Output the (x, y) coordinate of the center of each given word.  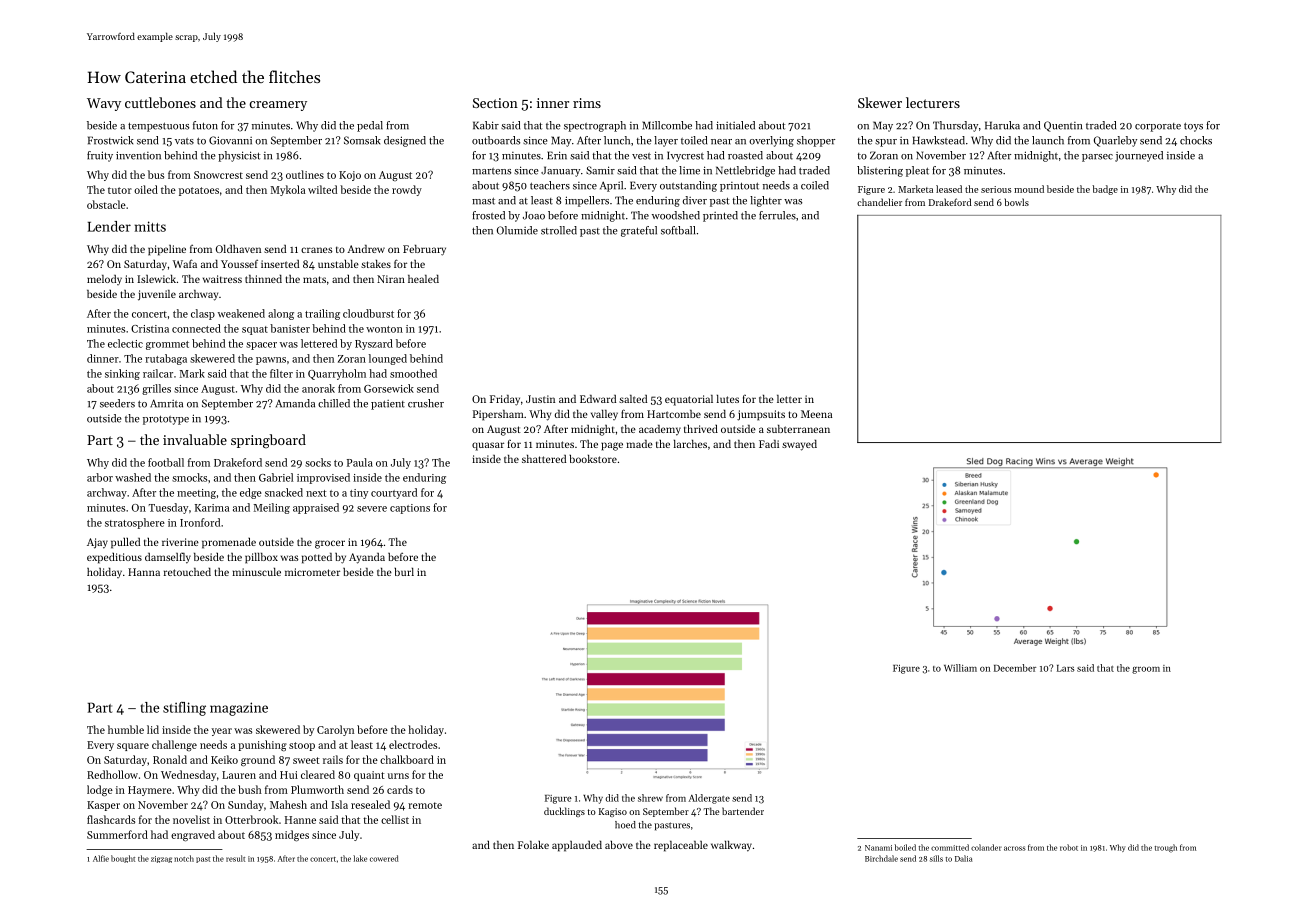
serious (996, 189)
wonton (384, 329)
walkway (731, 846)
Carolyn (335, 730)
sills (936, 858)
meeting (196, 494)
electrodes (413, 744)
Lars (1065, 668)
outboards (496, 140)
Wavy (104, 104)
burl (404, 572)
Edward (598, 399)
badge (1105, 190)
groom (1146, 670)
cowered (384, 858)
